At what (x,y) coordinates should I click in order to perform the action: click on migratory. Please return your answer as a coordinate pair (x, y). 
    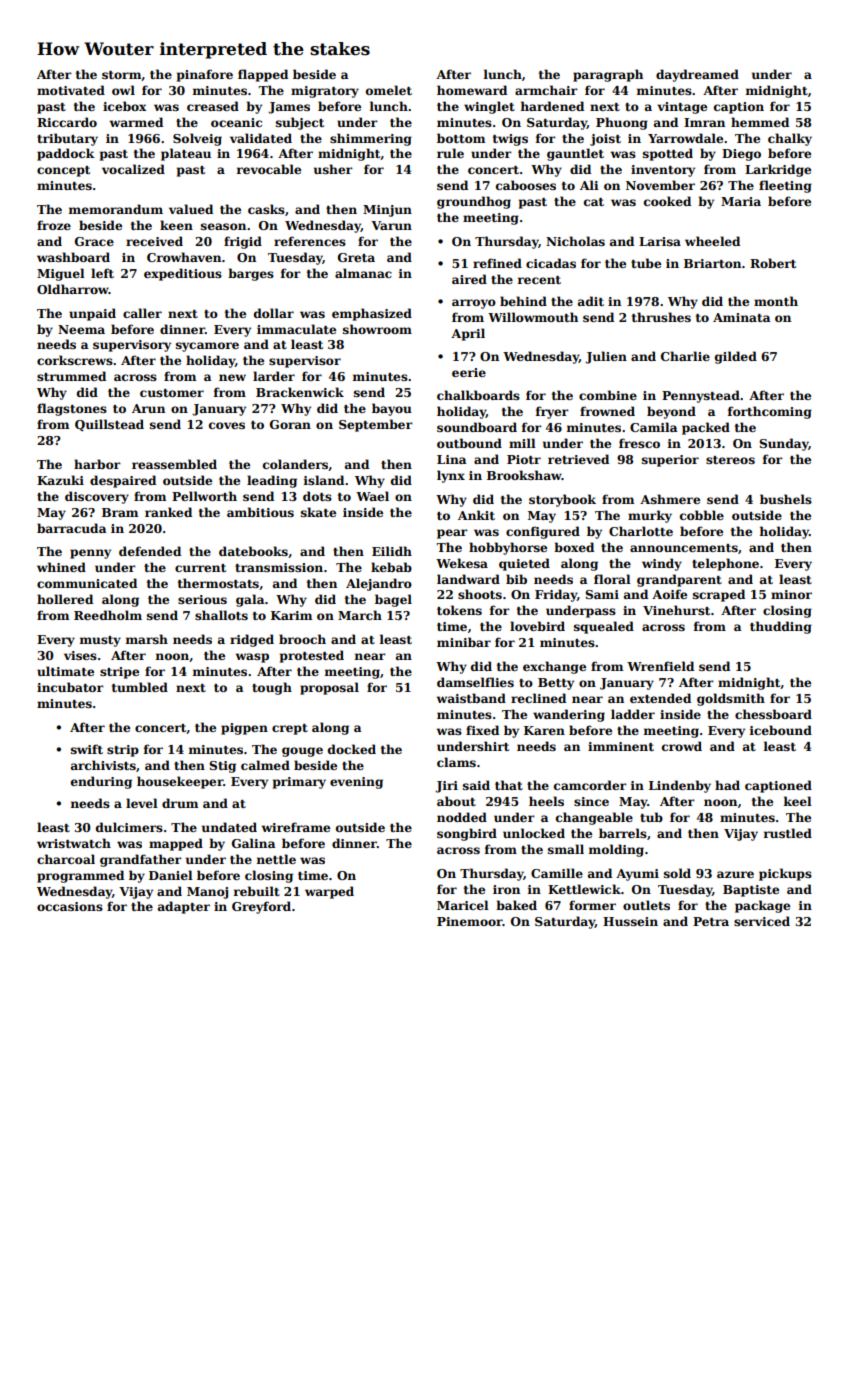
    Looking at the image, I should click on (325, 92).
